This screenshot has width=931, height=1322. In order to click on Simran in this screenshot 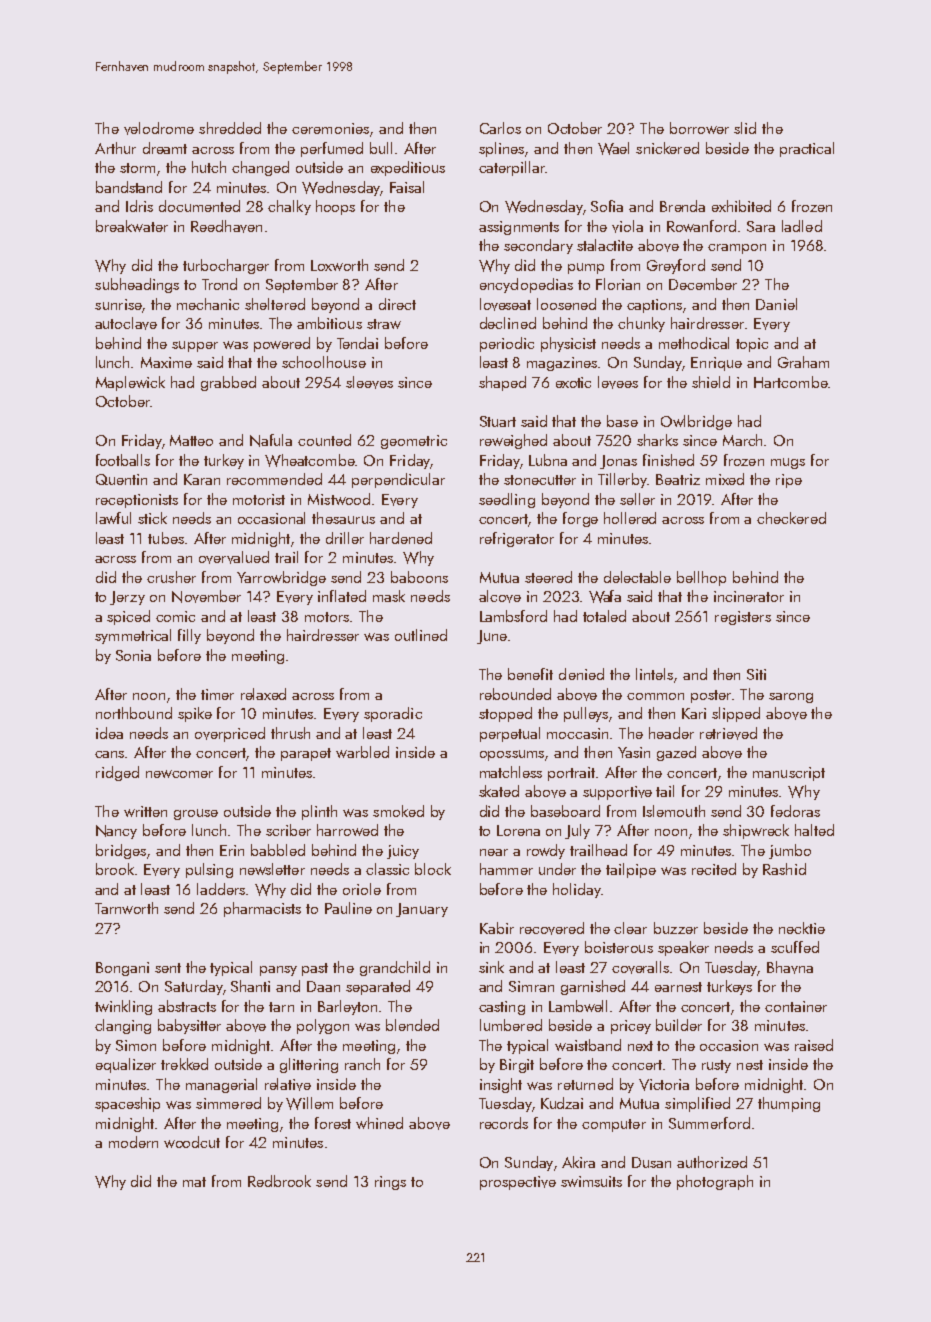, I will do `click(531, 986)`.
